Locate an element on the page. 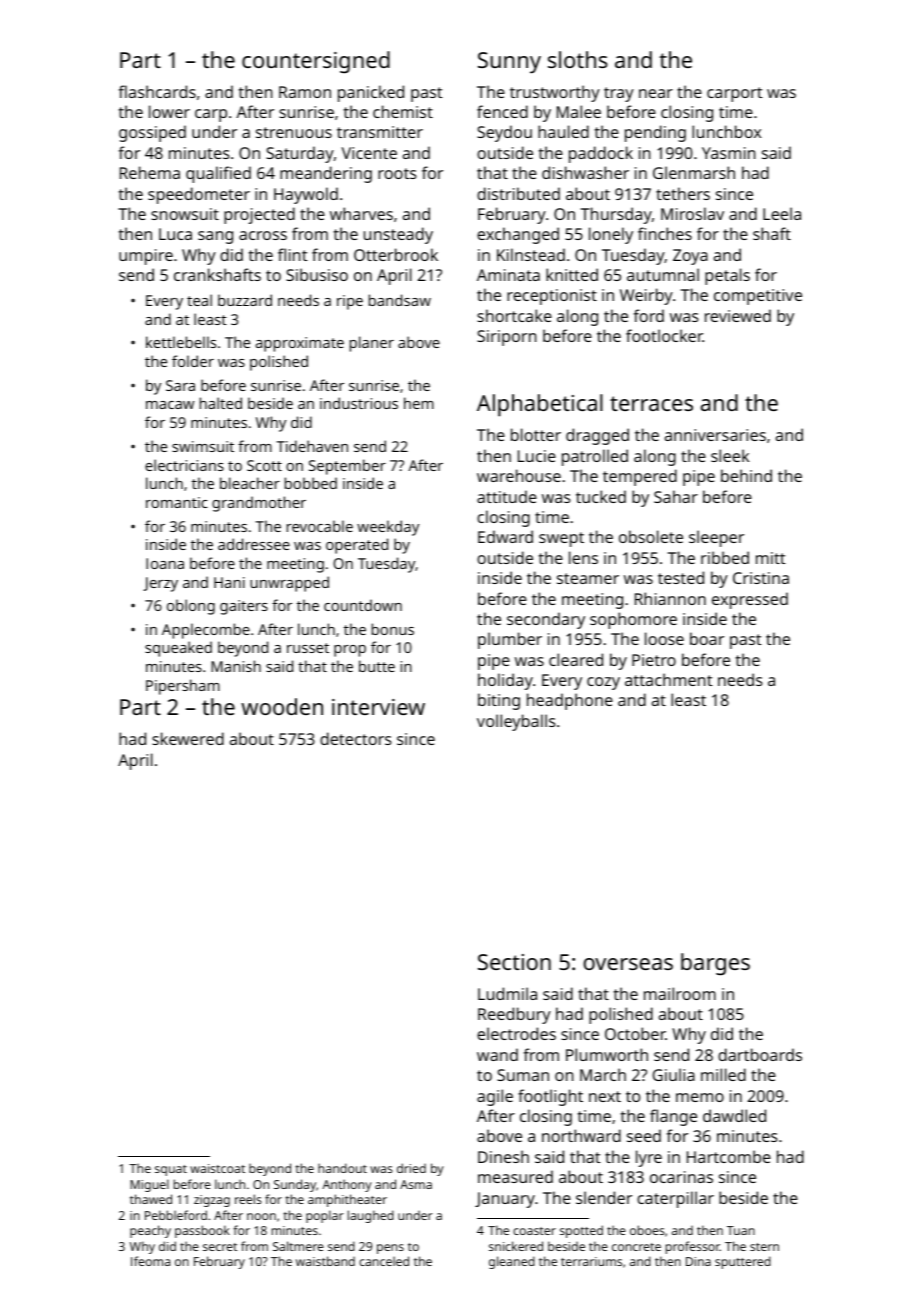 The height and width of the page is (1308, 924). sloths is located at coordinates (578, 59).
